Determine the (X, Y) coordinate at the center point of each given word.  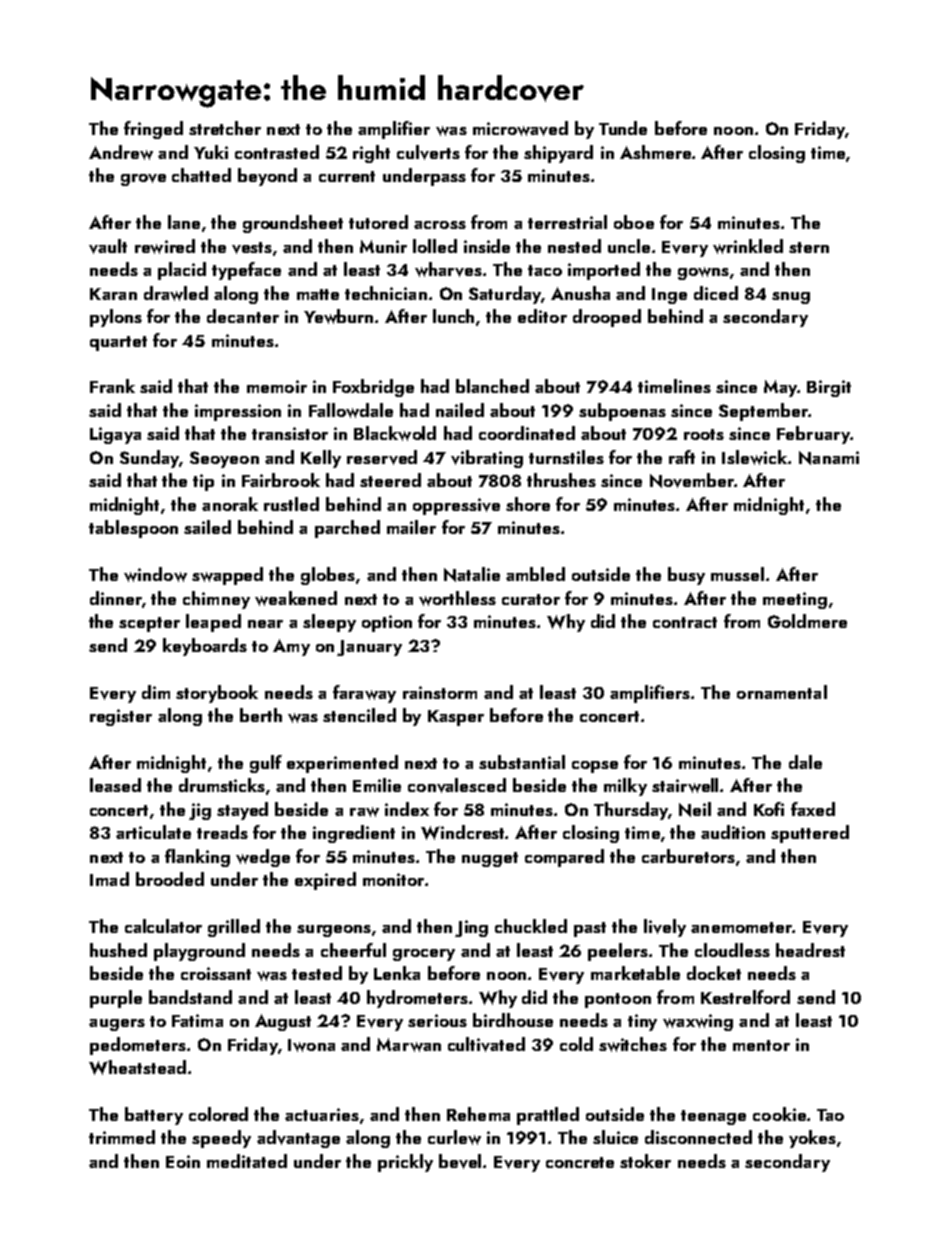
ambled (535, 574)
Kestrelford (745, 997)
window (155, 574)
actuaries (322, 1114)
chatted (201, 175)
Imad (109, 879)
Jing (471, 928)
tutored (378, 222)
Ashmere (655, 152)
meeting (795, 600)
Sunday (149, 459)
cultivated (486, 1044)
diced (716, 293)
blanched (492, 386)
